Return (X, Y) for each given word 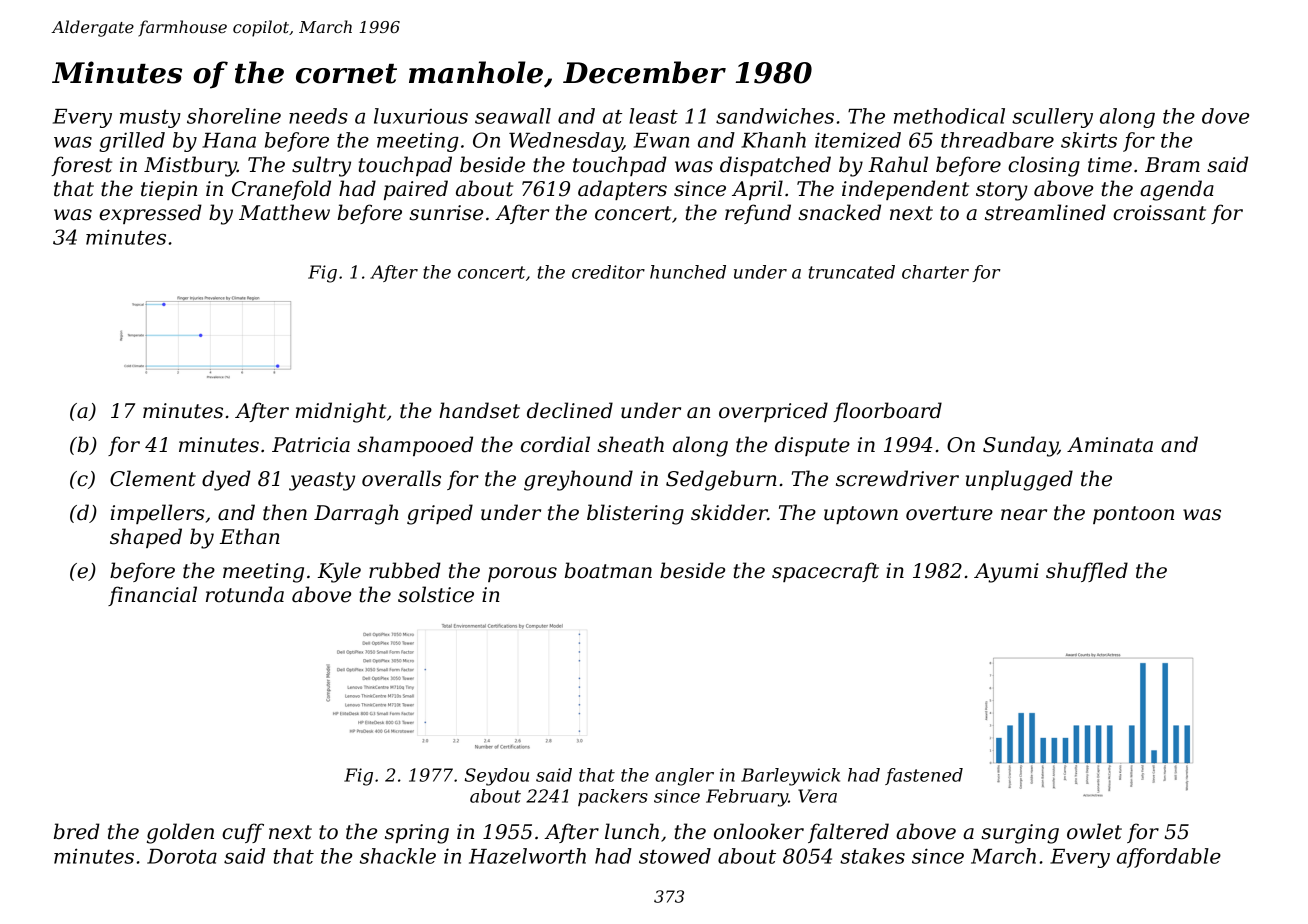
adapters (622, 190)
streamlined (1045, 212)
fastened (924, 776)
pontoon (1133, 515)
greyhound (578, 480)
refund (758, 214)
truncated (852, 272)
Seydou (497, 777)
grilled (132, 142)
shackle (398, 856)
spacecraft (825, 572)
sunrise (446, 213)
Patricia (311, 445)
